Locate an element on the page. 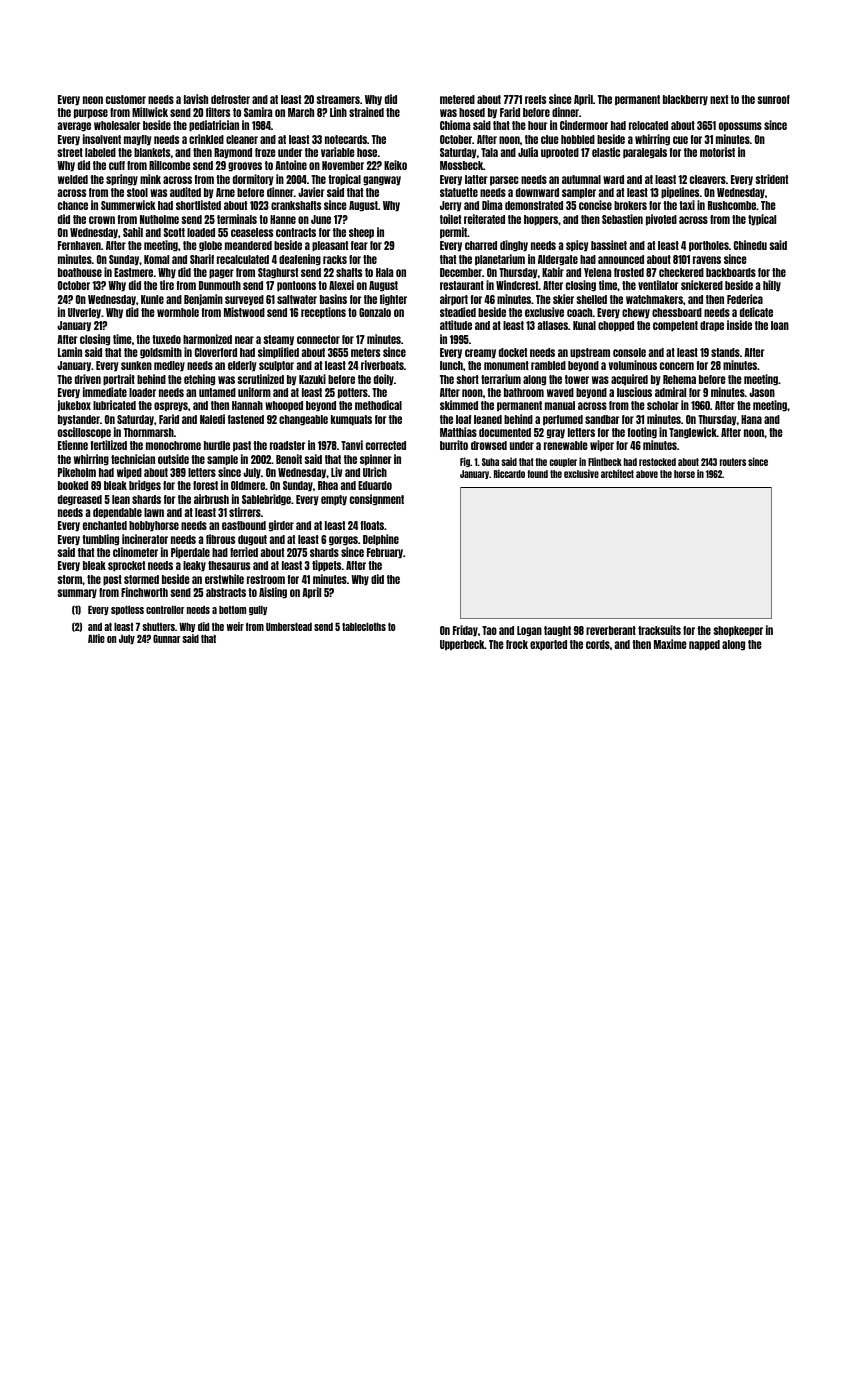  abstracts is located at coordinates (226, 592).
